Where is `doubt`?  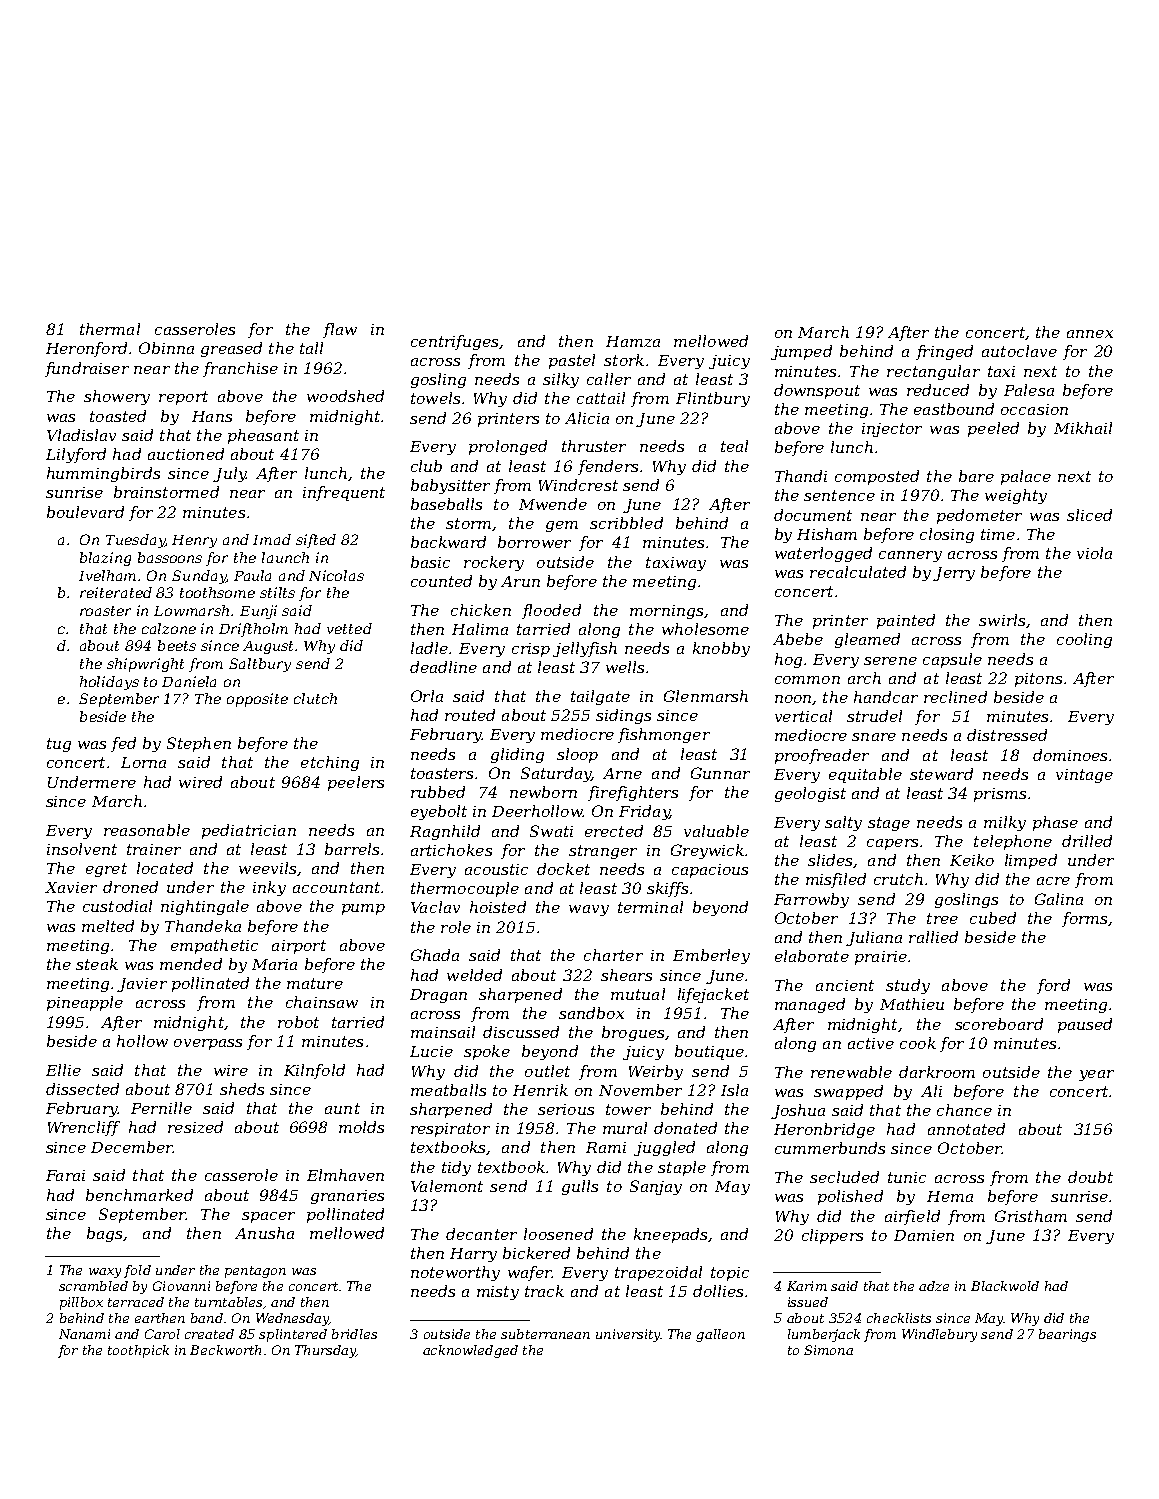
doubt is located at coordinates (1090, 1177).
